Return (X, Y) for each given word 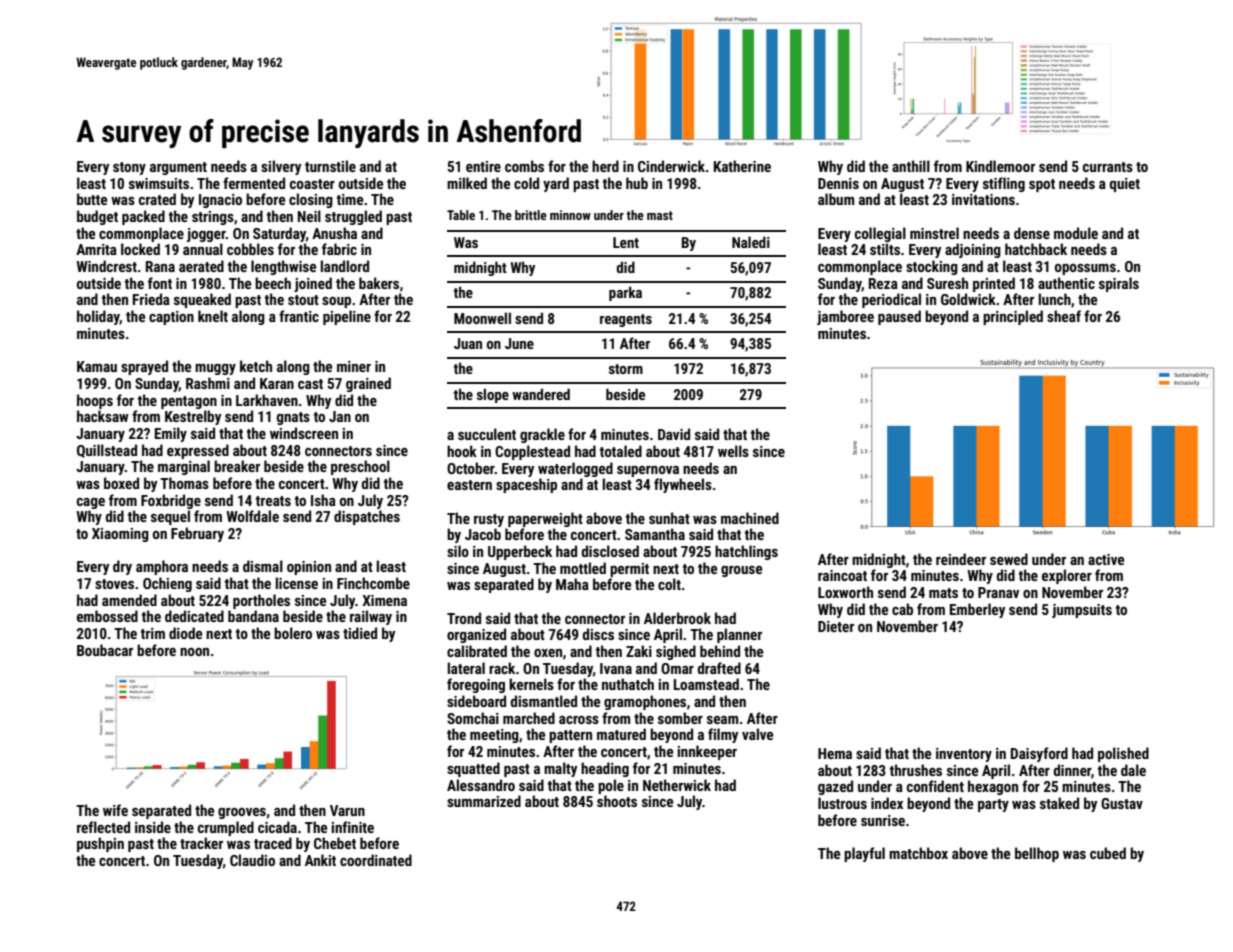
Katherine (742, 166)
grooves (242, 813)
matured (621, 734)
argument (178, 168)
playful (864, 854)
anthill (911, 166)
